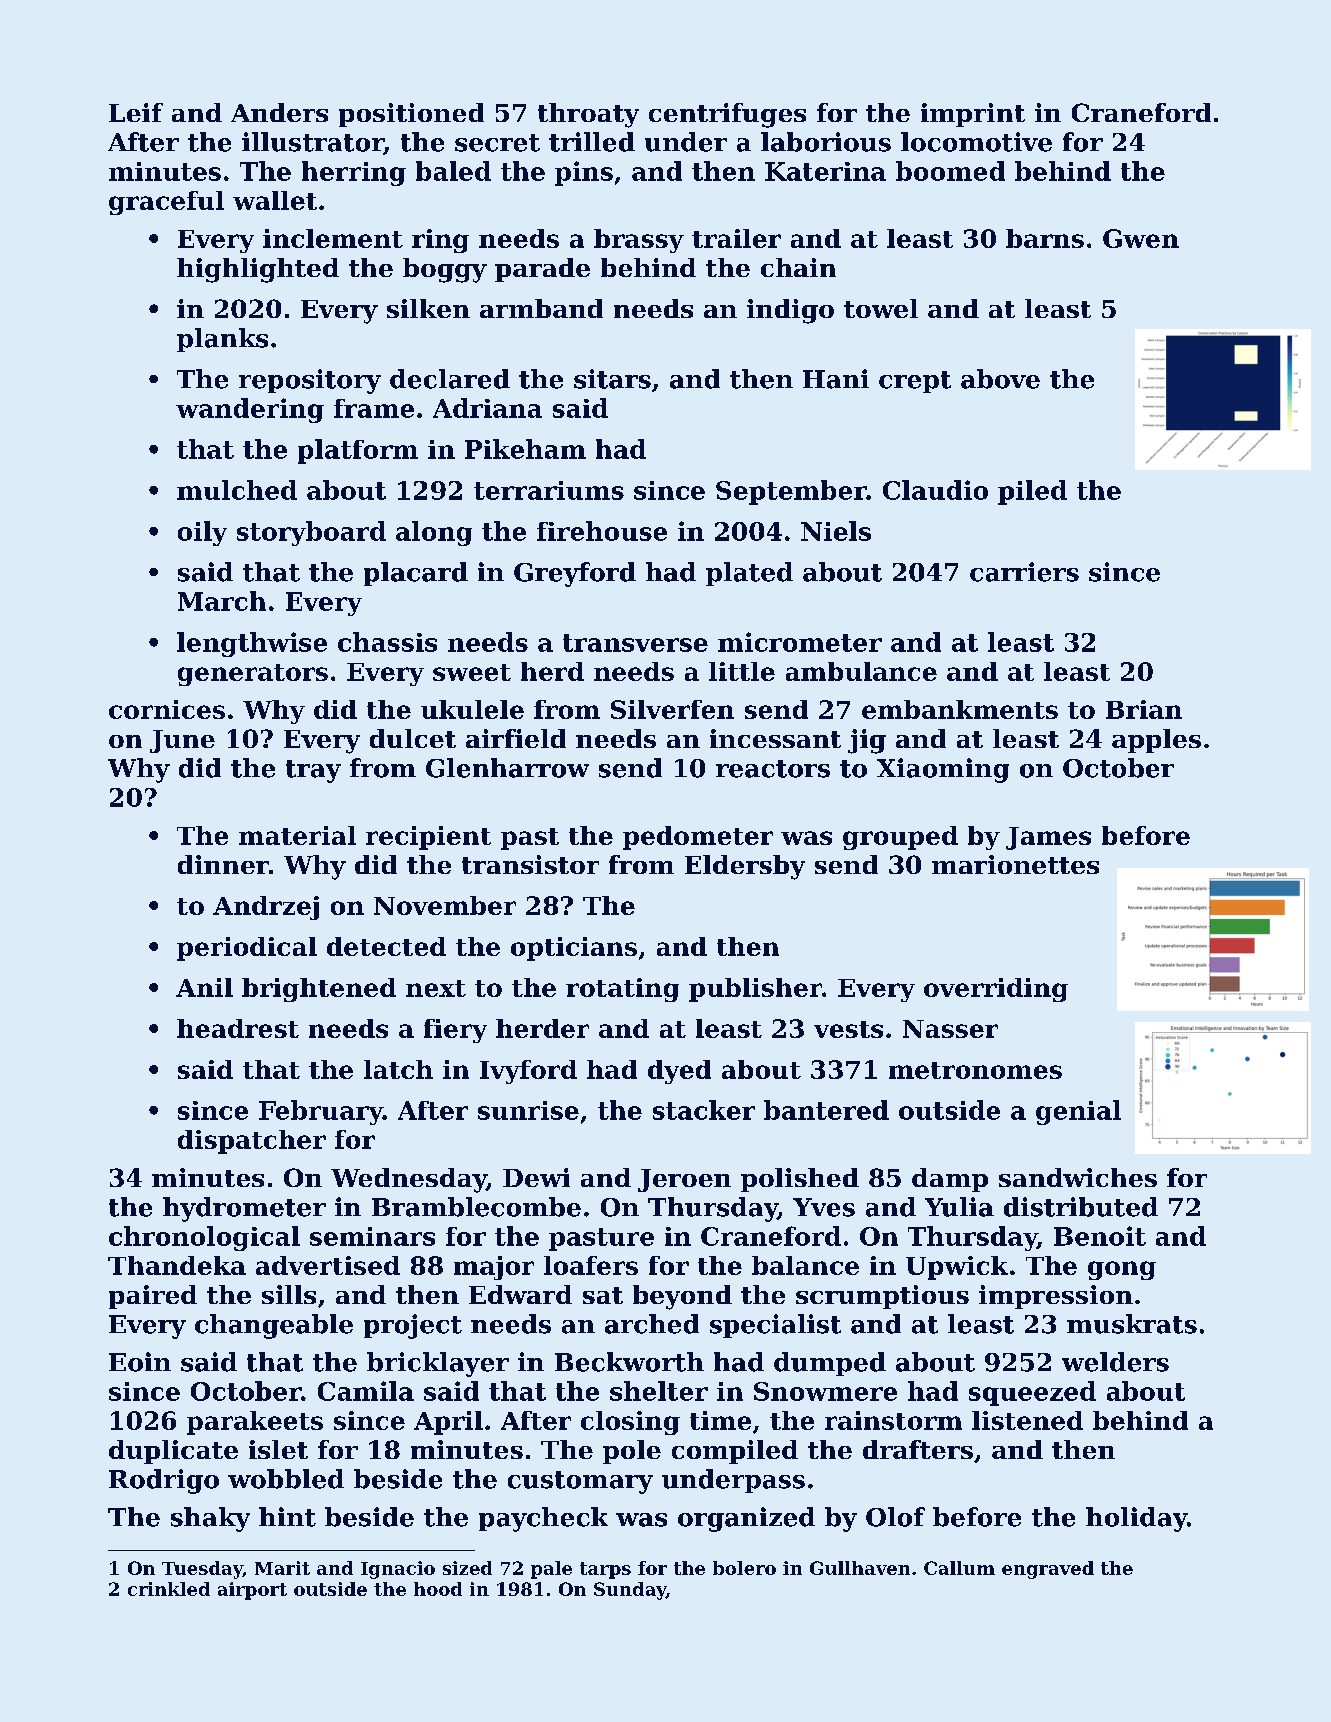 This document has height=1722, width=1331. What do you see at coordinates (744, 1568) in the document?
I see `bolero` at bounding box center [744, 1568].
